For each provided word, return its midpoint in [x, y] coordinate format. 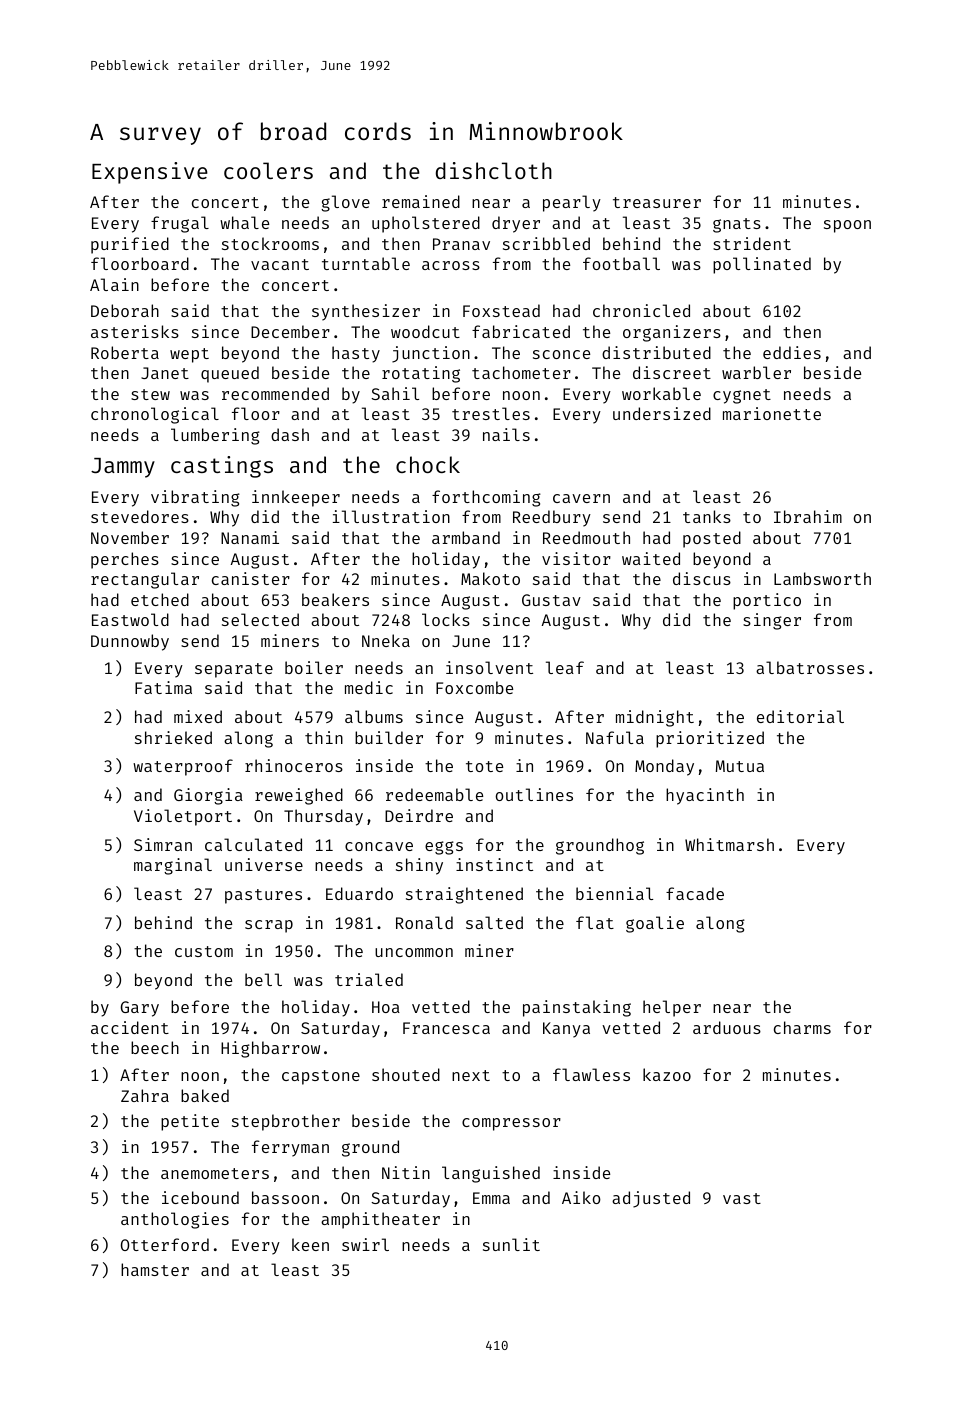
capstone [321, 1077]
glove [345, 203]
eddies [792, 352]
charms [802, 1027]
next [471, 1075]
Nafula [615, 737]
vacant [280, 264]
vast [742, 1198]
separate [234, 670]
